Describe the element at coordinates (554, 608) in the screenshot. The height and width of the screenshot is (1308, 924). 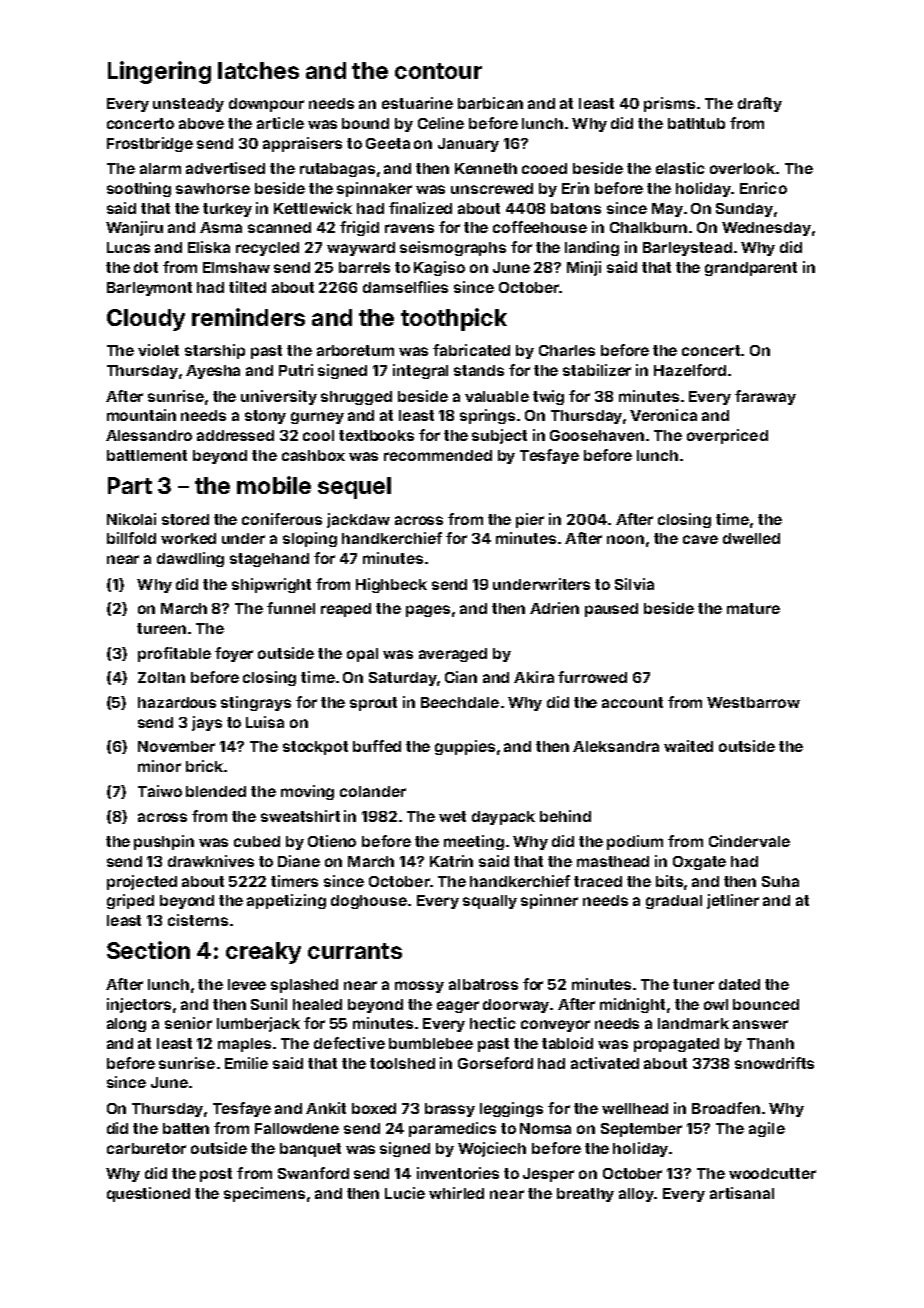
I see `Adrien` at that location.
